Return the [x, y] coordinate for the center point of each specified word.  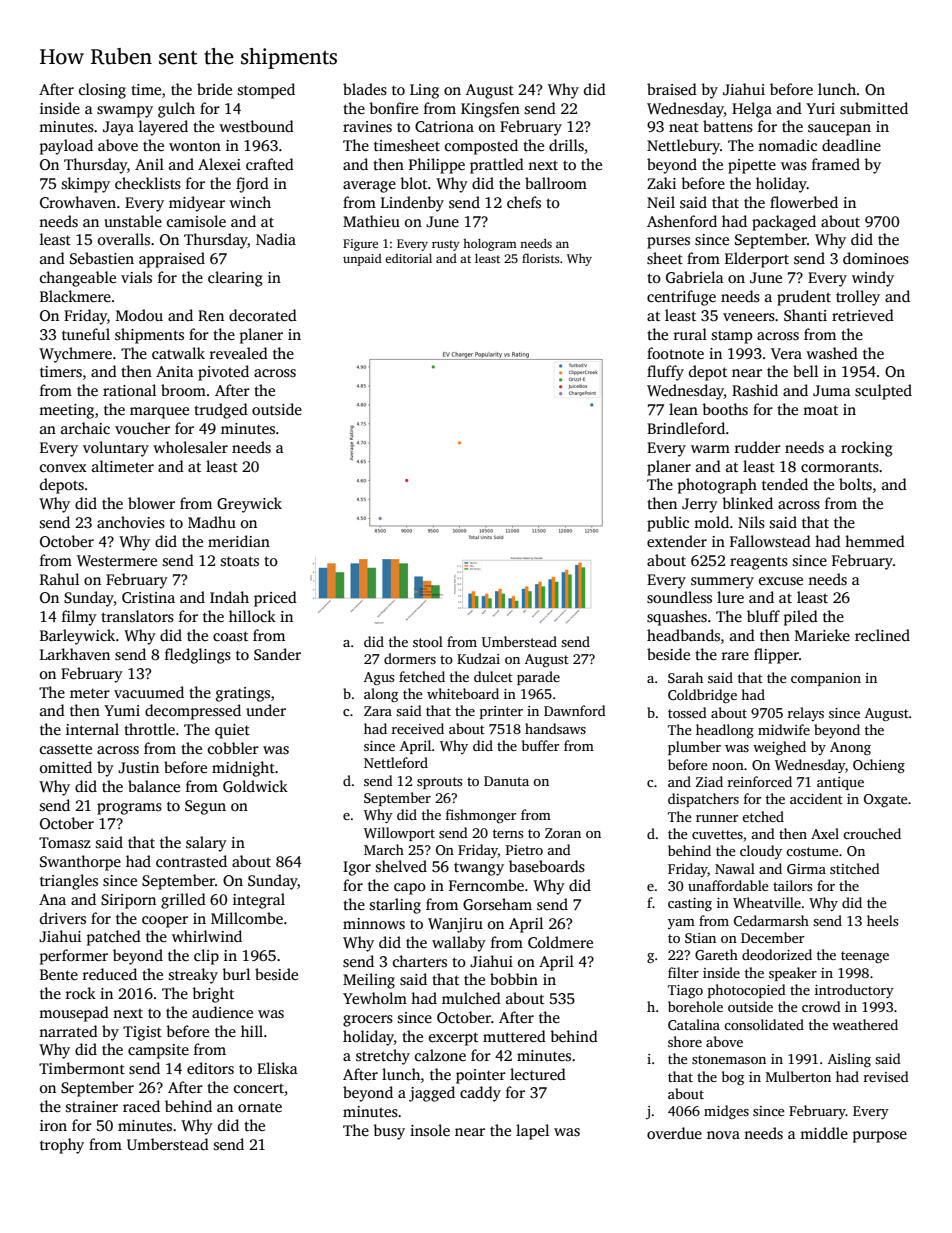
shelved [401, 866]
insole [430, 1130]
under [266, 710]
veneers [749, 317]
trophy [62, 1146]
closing [102, 91]
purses [668, 243]
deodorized [777, 954]
